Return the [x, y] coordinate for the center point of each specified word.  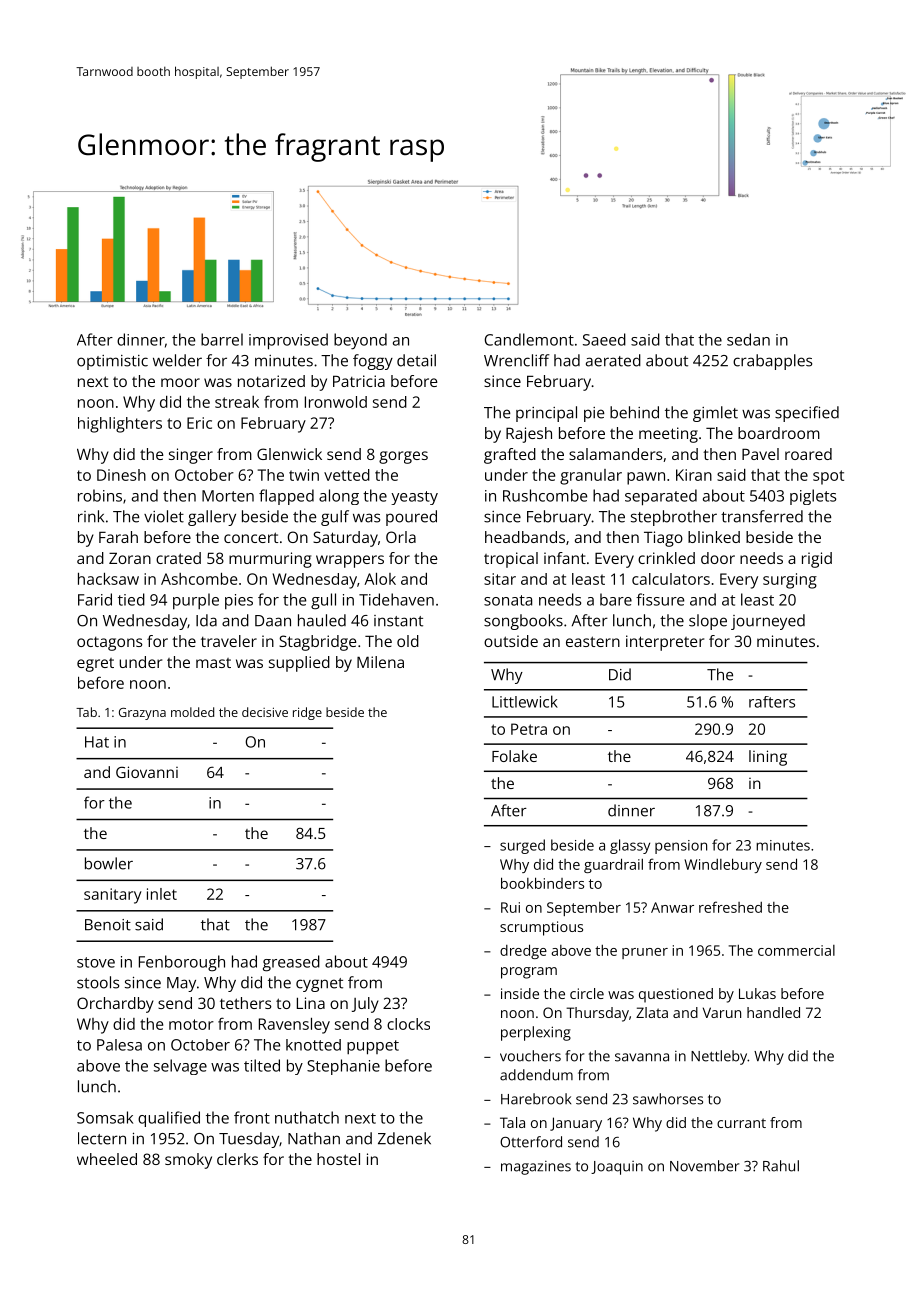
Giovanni [147, 772]
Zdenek [404, 1138]
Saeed [604, 339]
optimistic [112, 362]
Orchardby [115, 1005]
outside [511, 641]
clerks [237, 1159]
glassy [630, 846]
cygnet [319, 985]
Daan [273, 621]
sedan [748, 339]
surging [790, 581]
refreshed [730, 907]
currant [741, 1123]
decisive [265, 712]
